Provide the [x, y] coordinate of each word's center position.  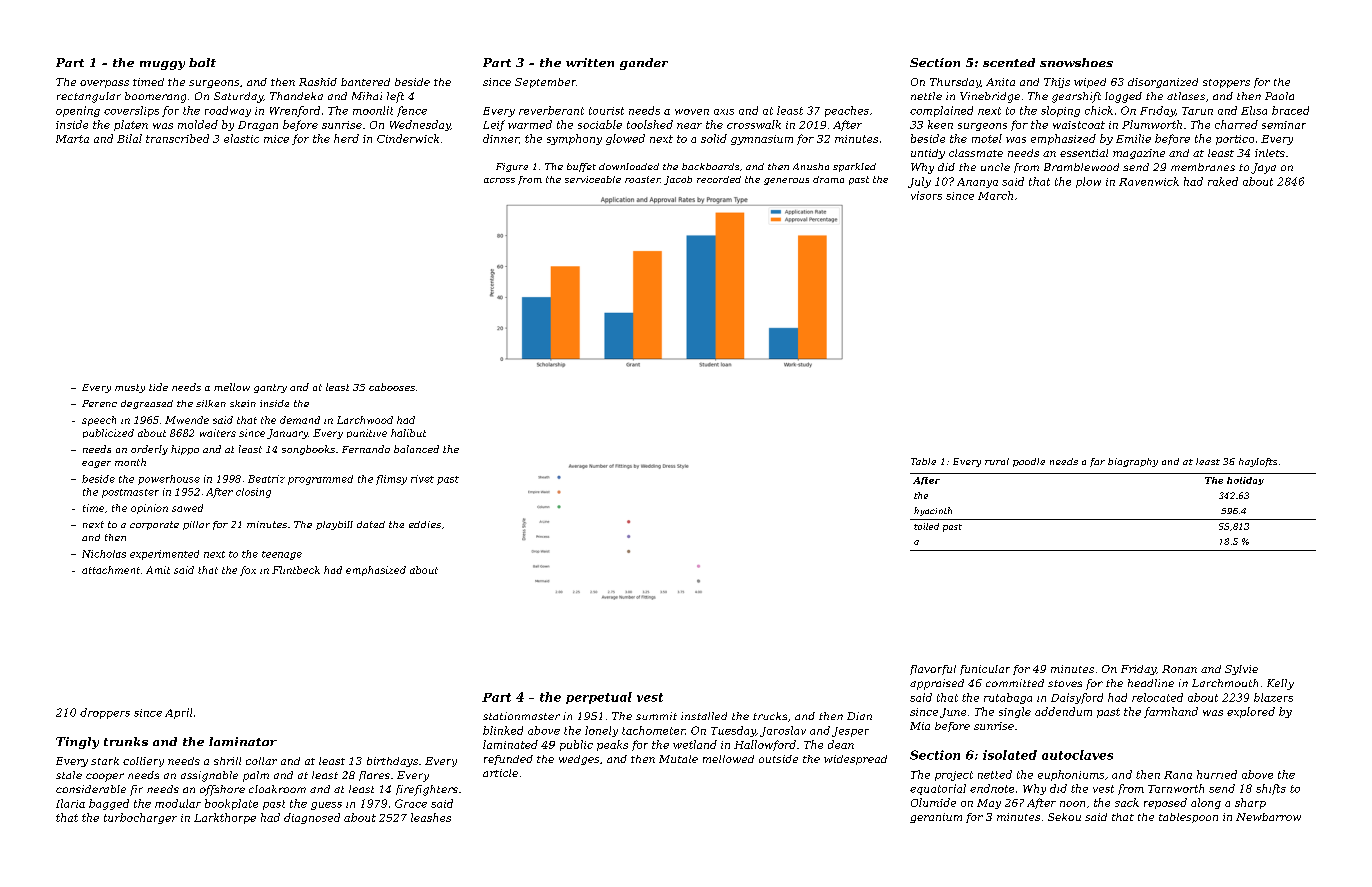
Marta [72, 139]
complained [941, 111]
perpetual [599, 698]
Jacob [678, 180]
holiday [1245, 481]
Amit [158, 570]
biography [1133, 462]
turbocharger [140, 818]
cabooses [392, 387]
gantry [270, 388]
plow [1088, 182]
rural [997, 461]
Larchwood [365, 420]
